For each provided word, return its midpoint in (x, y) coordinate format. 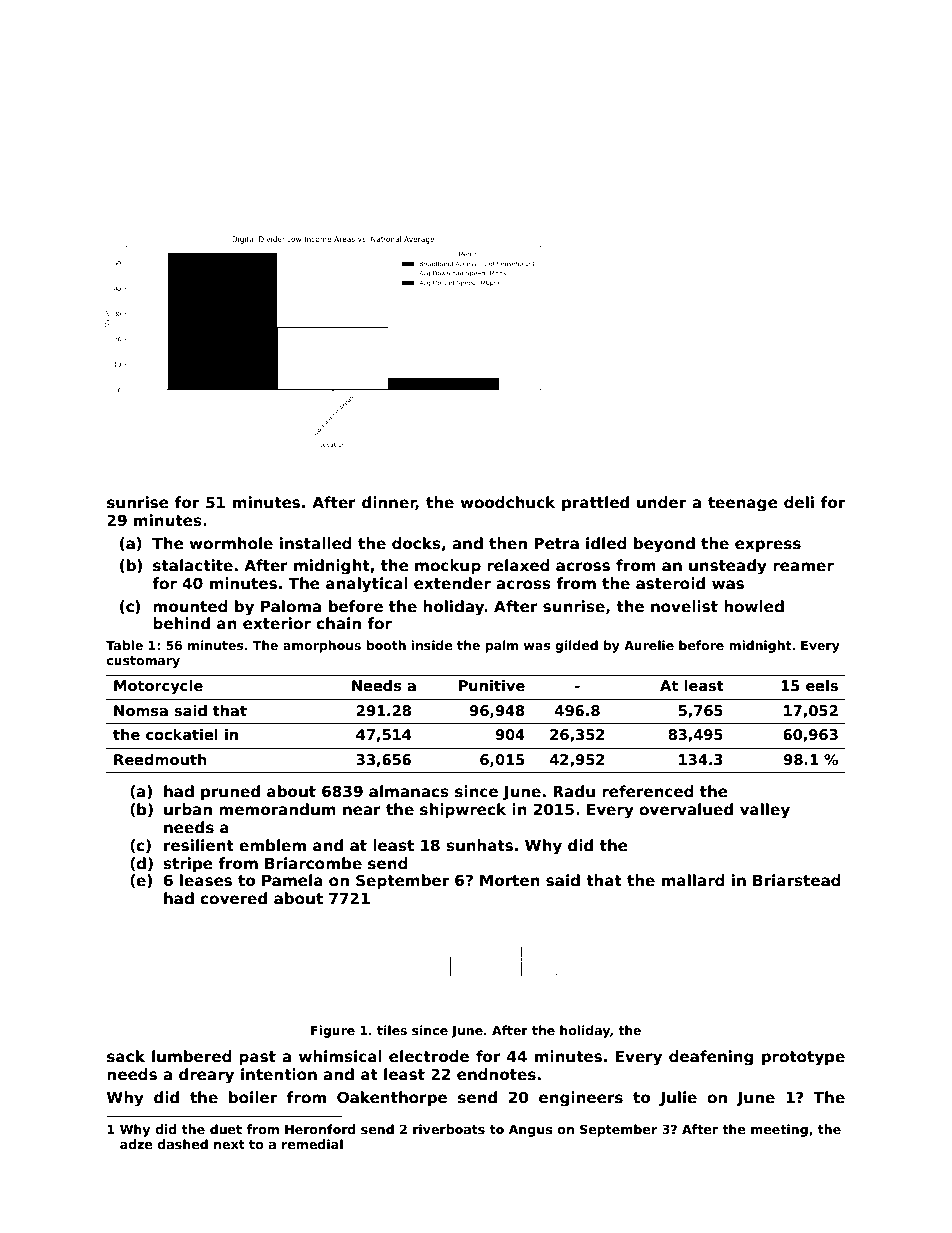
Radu (574, 791)
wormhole (231, 543)
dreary (206, 1076)
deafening (711, 1058)
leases (206, 880)
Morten (510, 880)
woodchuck (507, 502)
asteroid (670, 583)
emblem (272, 845)
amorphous (322, 646)
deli (799, 502)
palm (501, 646)
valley (765, 811)
